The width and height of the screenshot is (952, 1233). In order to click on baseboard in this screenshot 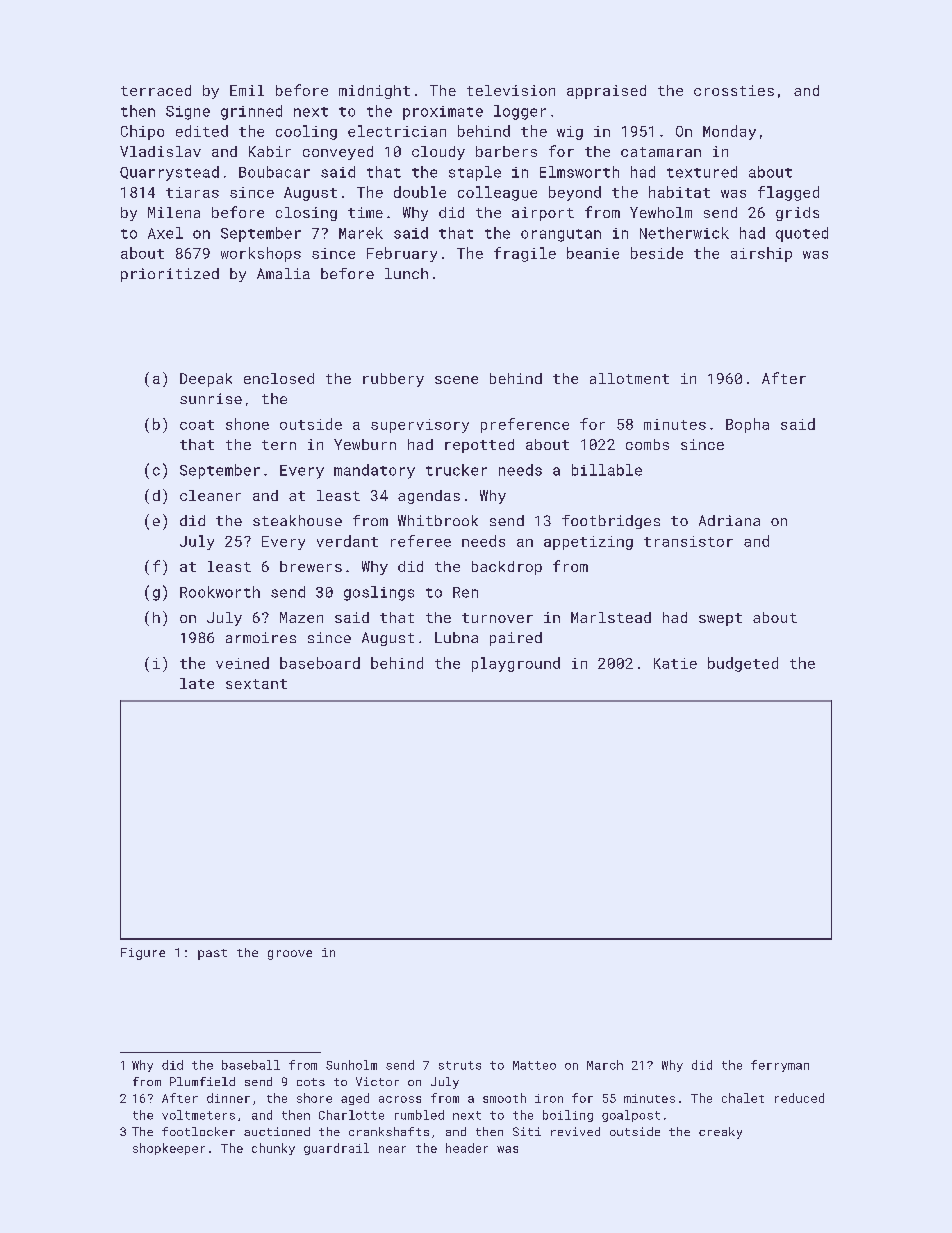, I will do `click(320, 663)`.
